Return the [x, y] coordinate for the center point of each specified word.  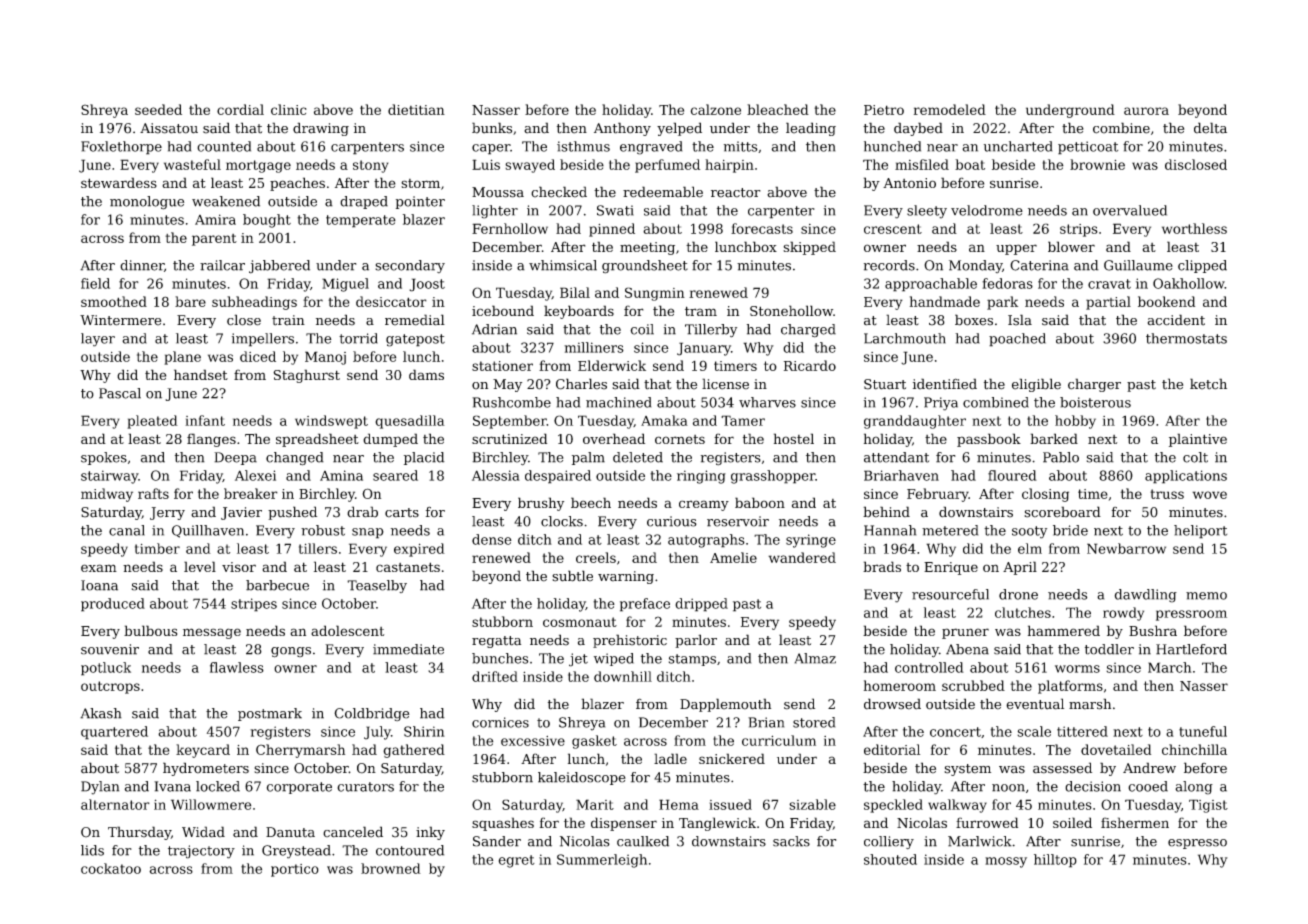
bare [190, 301]
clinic [289, 109]
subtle [572, 576]
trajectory [201, 852]
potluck [106, 669]
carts [402, 513]
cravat [1109, 284]
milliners [594, 347]
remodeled [950, 109]
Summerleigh [602, 861]
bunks [492, 128]
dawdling [1146, 596]
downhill [623, 676]
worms [1077, 669]
